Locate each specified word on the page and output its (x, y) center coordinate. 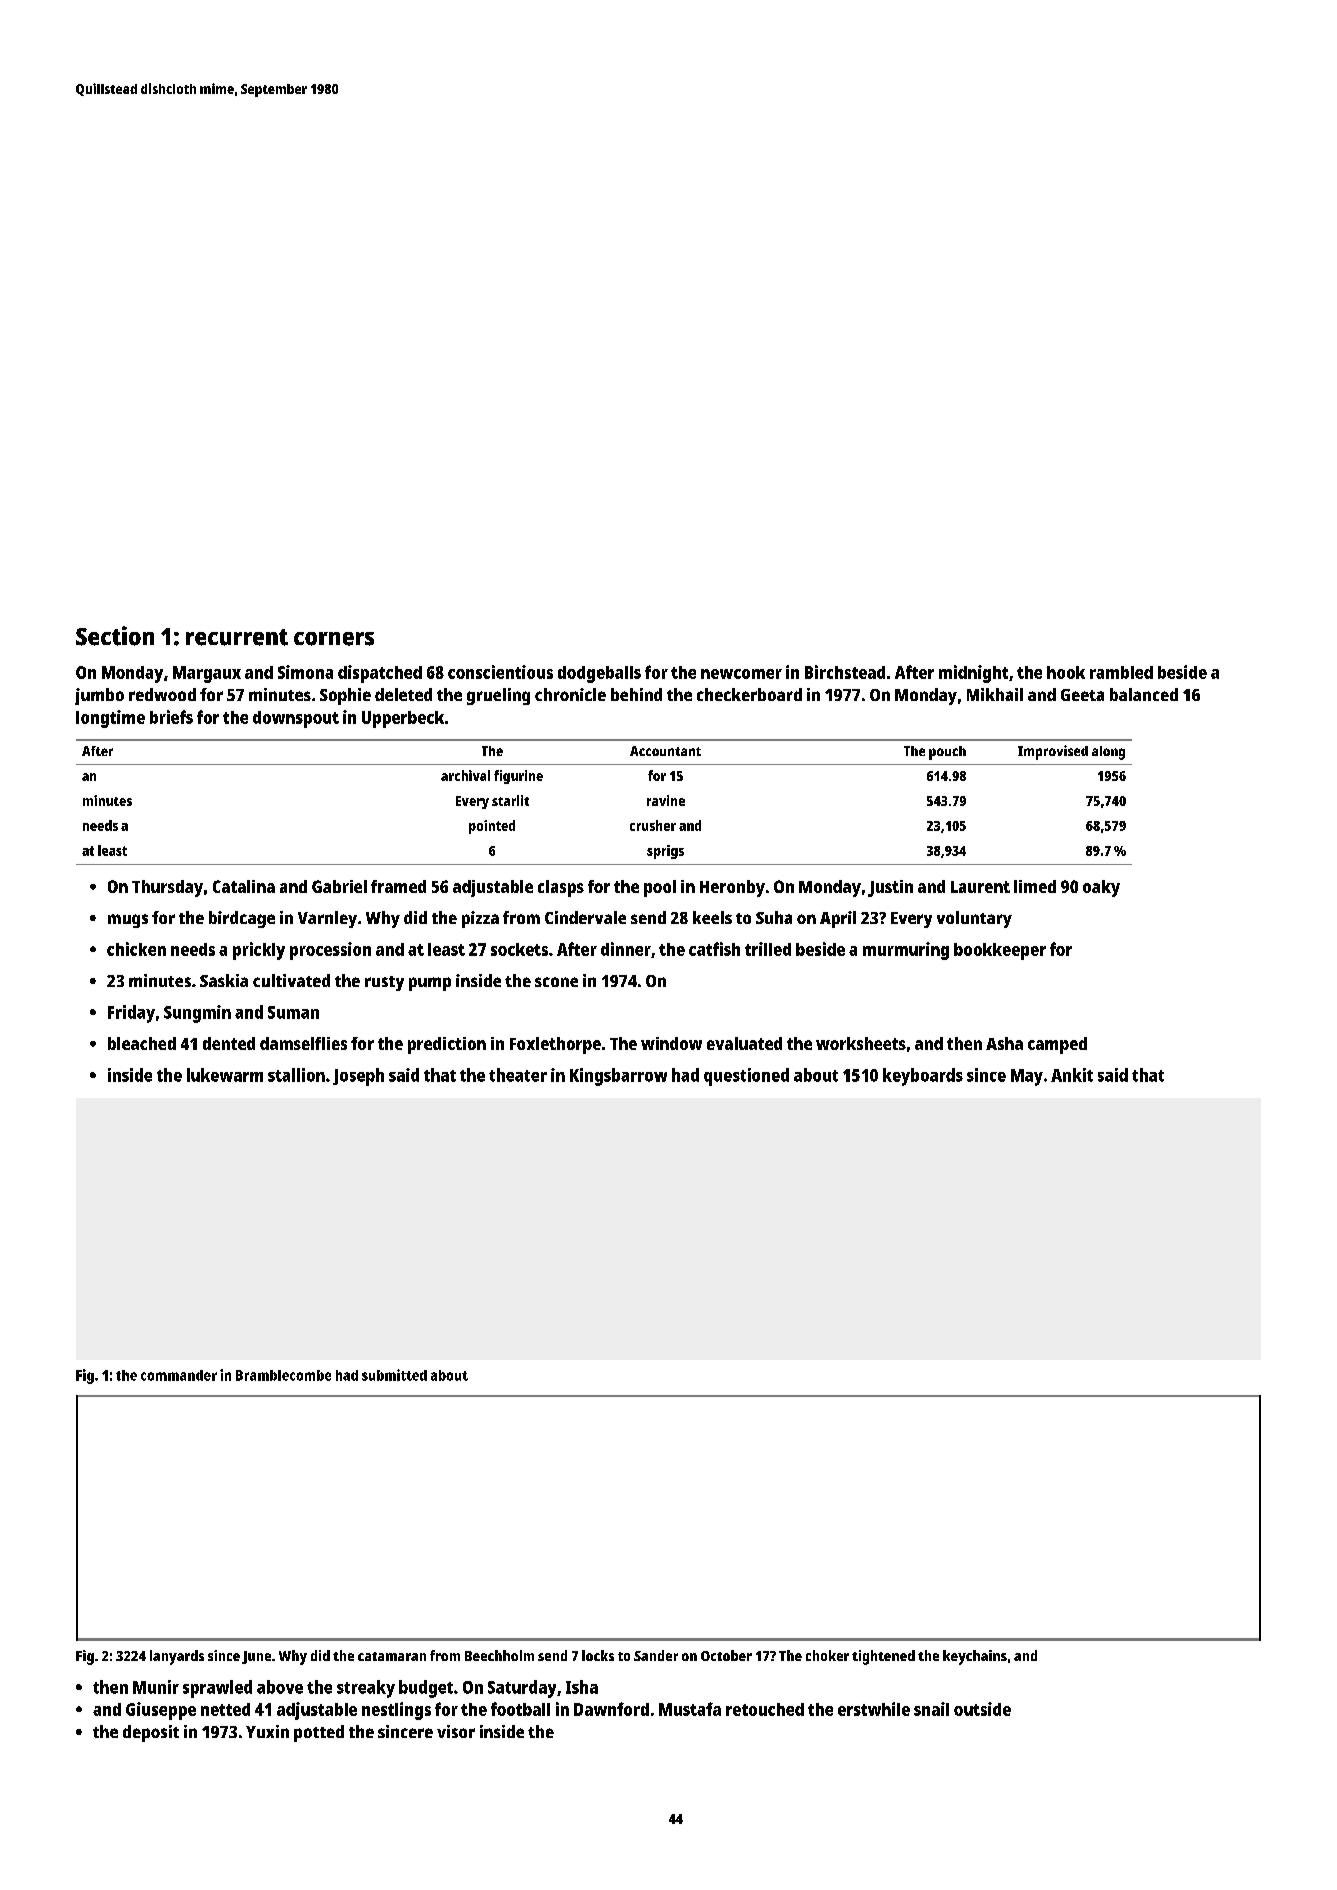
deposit (151, 1733)
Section (115, 636)
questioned (746, 1077)
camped (1057, 1045)
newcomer (741, 674)
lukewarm (225, 1075)
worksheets (861, 1043)
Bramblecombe (283, 1375)
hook (1066, 672)
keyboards (923, 1077)
